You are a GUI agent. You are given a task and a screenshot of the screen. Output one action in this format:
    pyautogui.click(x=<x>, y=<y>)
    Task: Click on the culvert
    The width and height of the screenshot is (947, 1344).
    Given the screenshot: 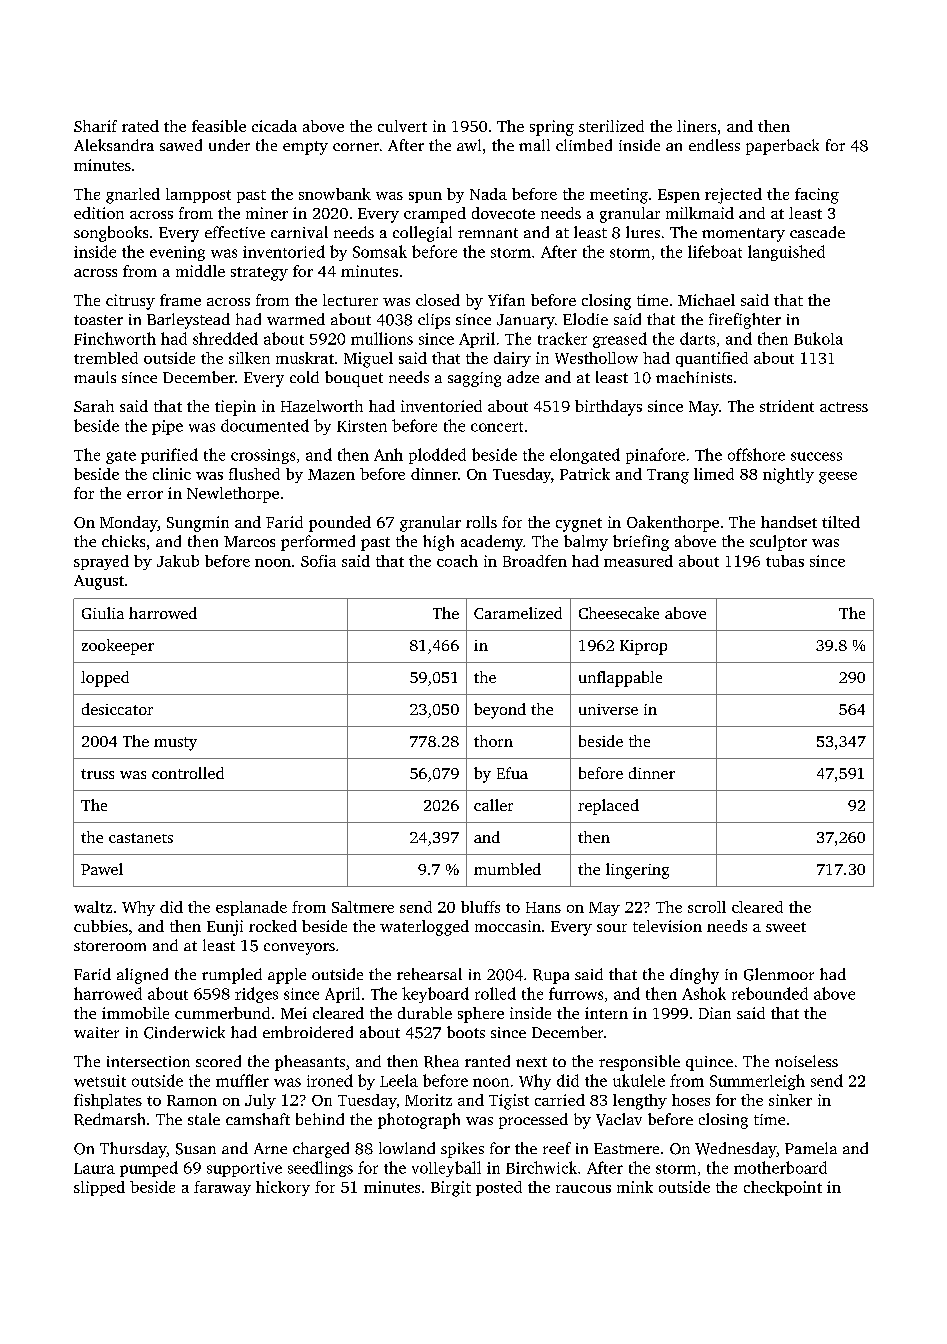 What is the action you would take?
    pyautogui.click(x=402, y=126)
